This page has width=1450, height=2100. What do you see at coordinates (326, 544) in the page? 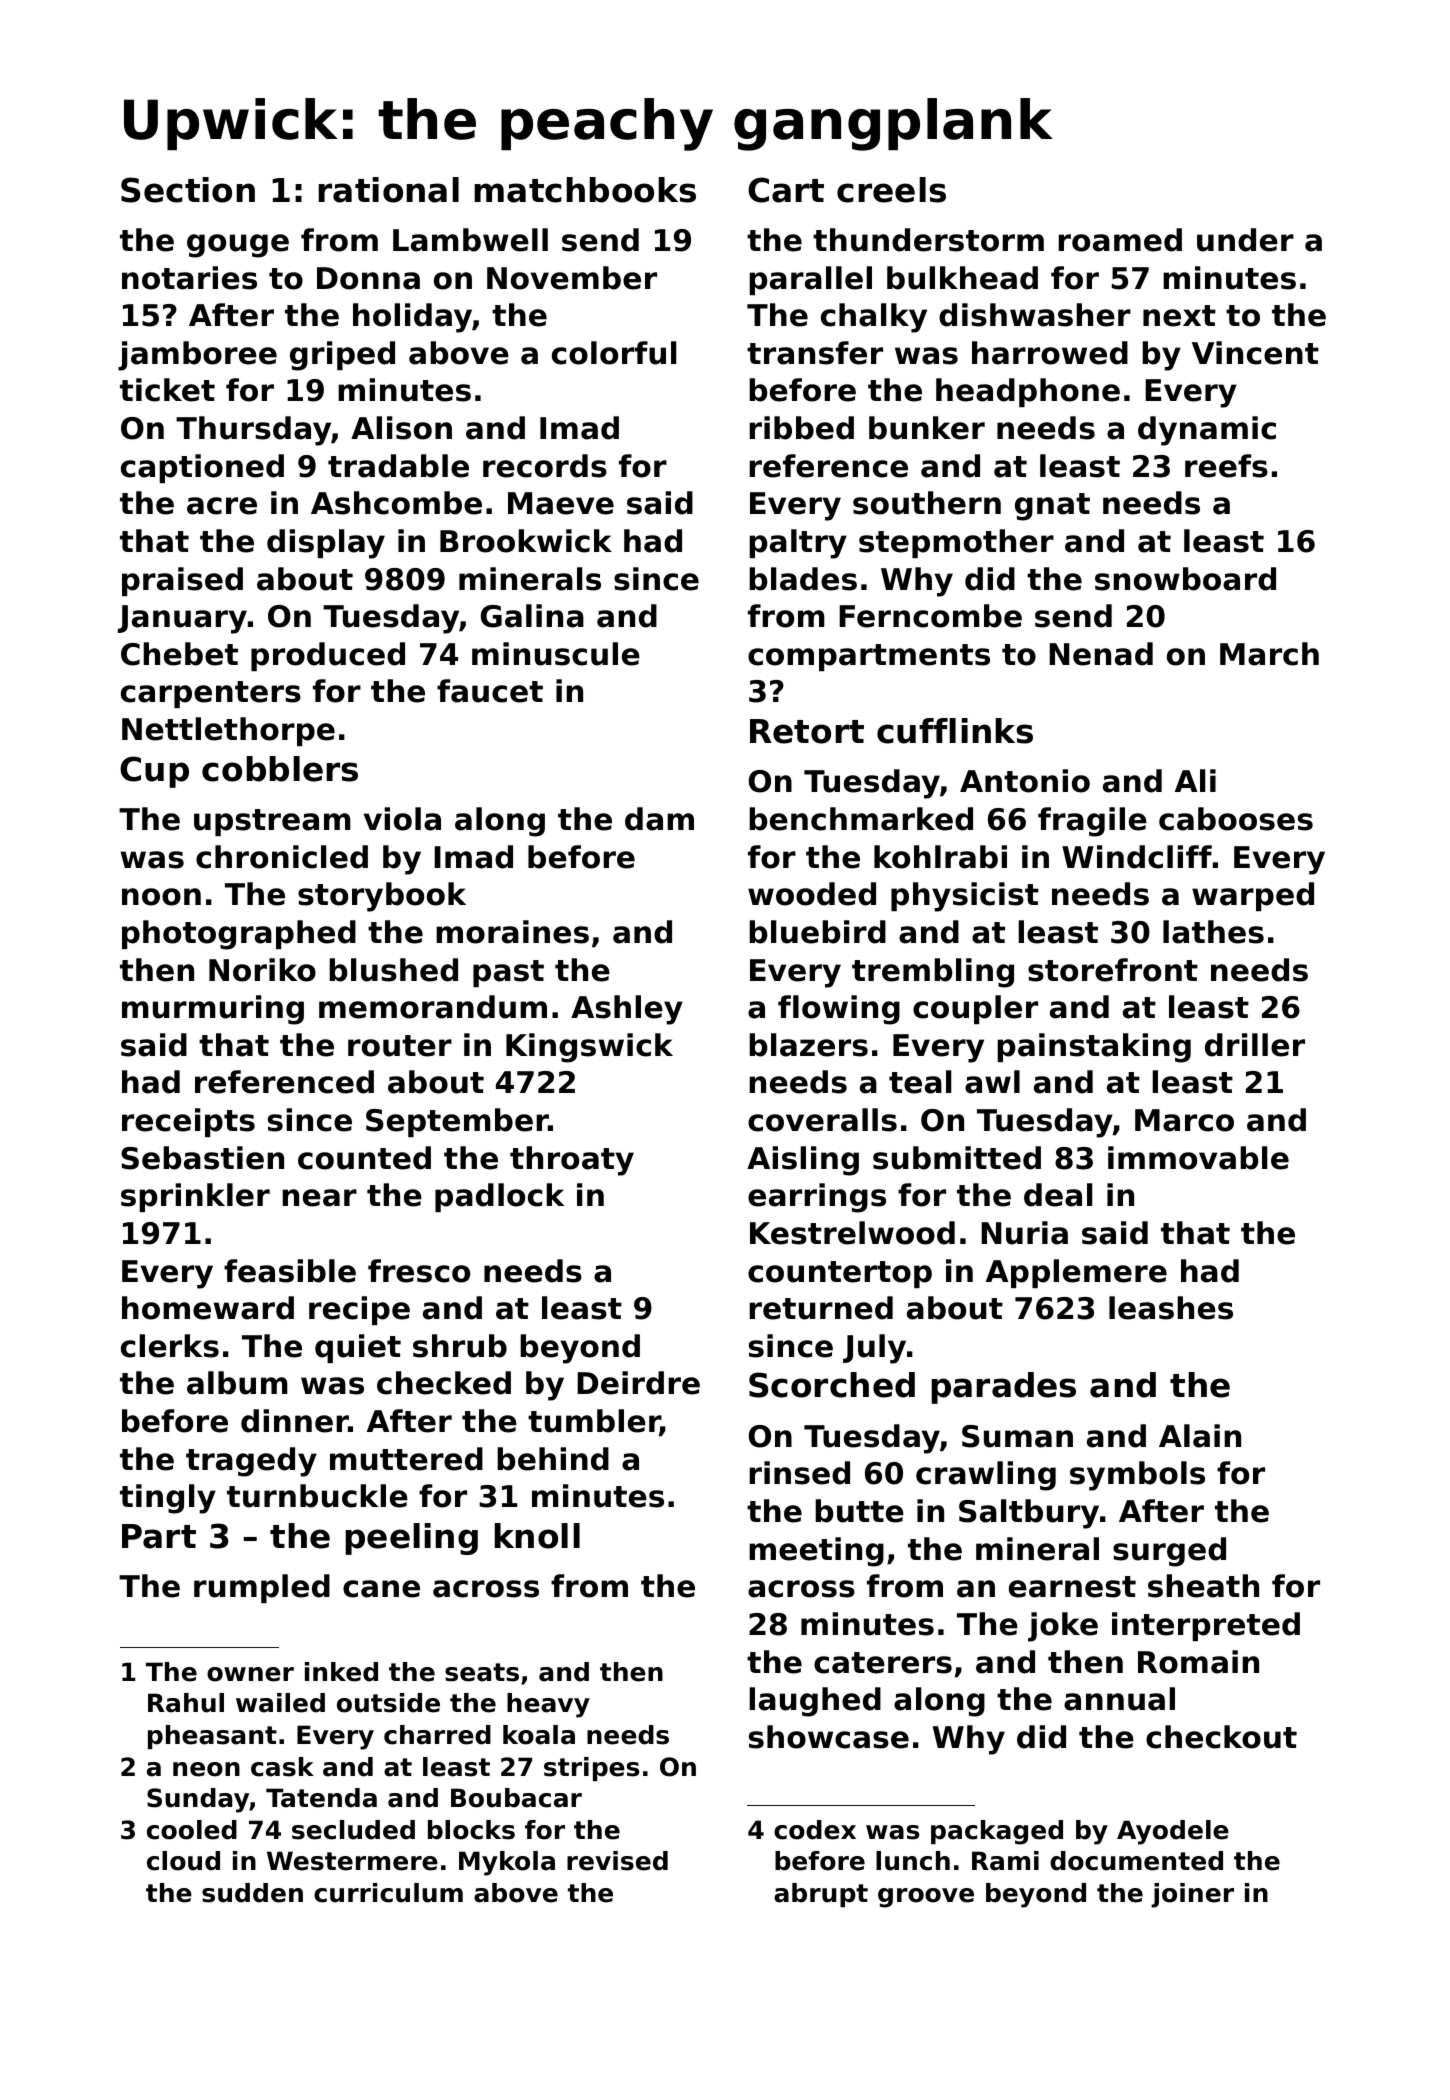
I see `display` at bounding box center [326, 544].
